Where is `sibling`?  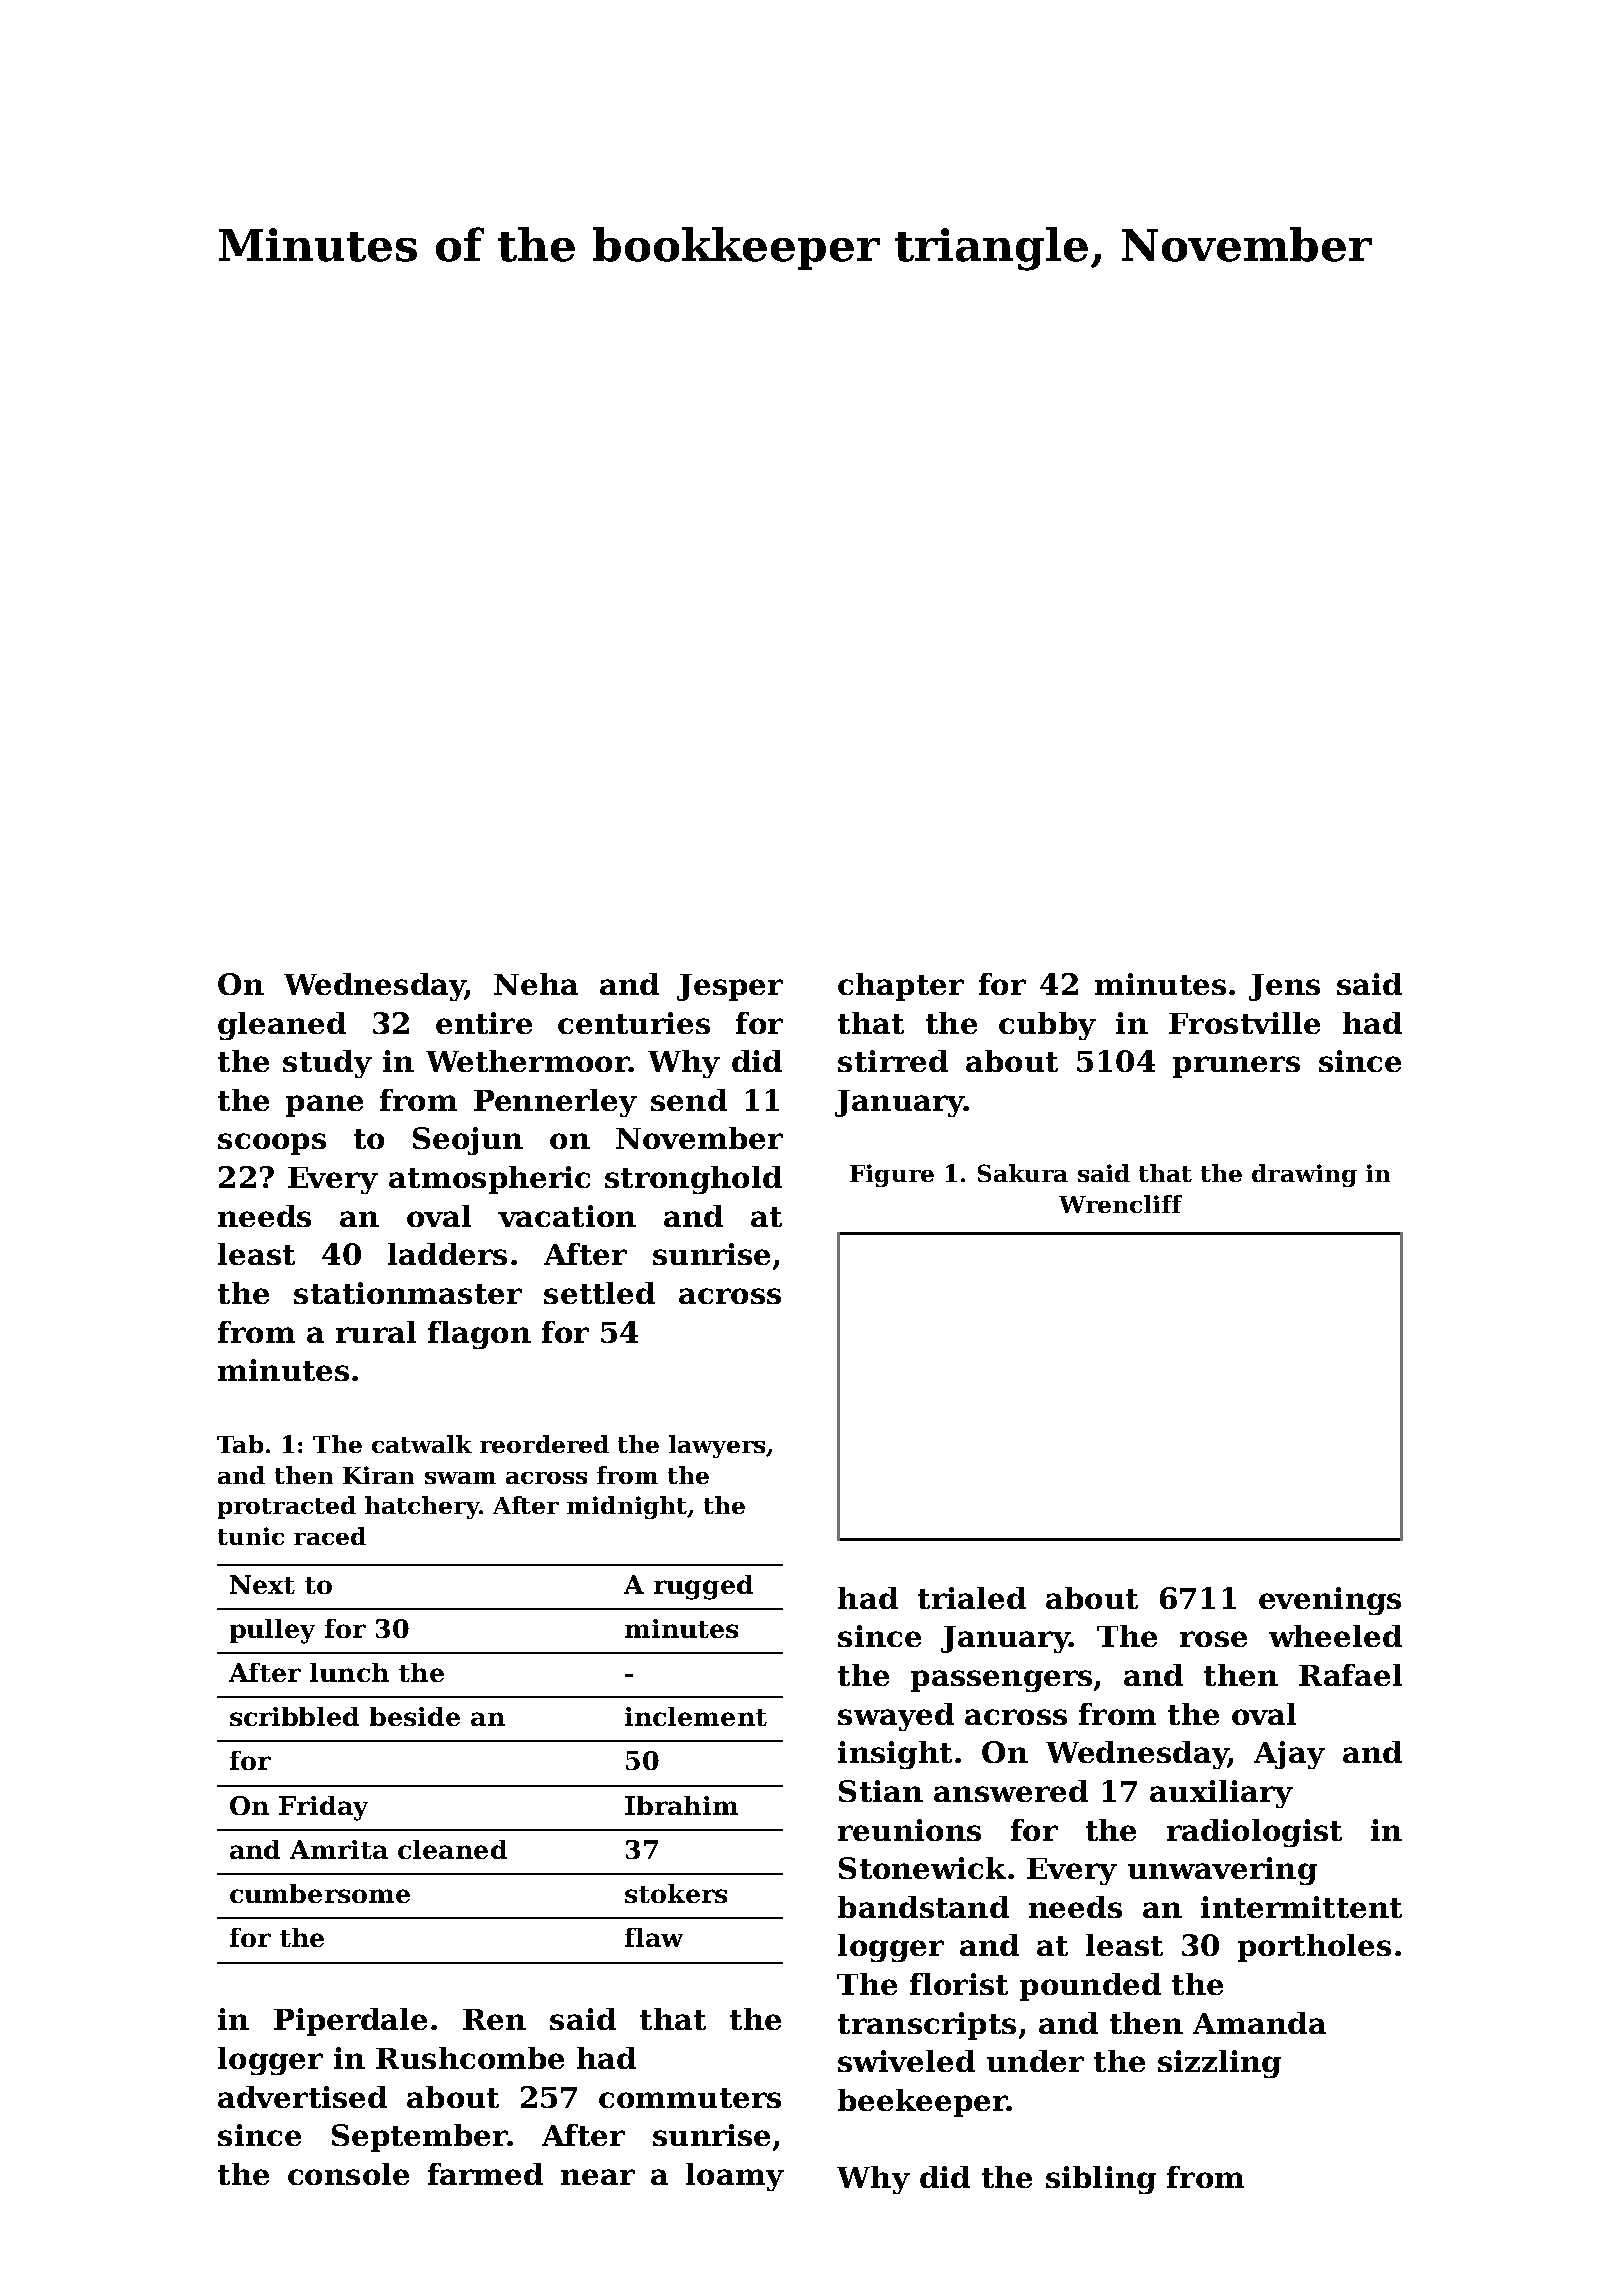 sibling is located at coordinates (1101, 2180).
